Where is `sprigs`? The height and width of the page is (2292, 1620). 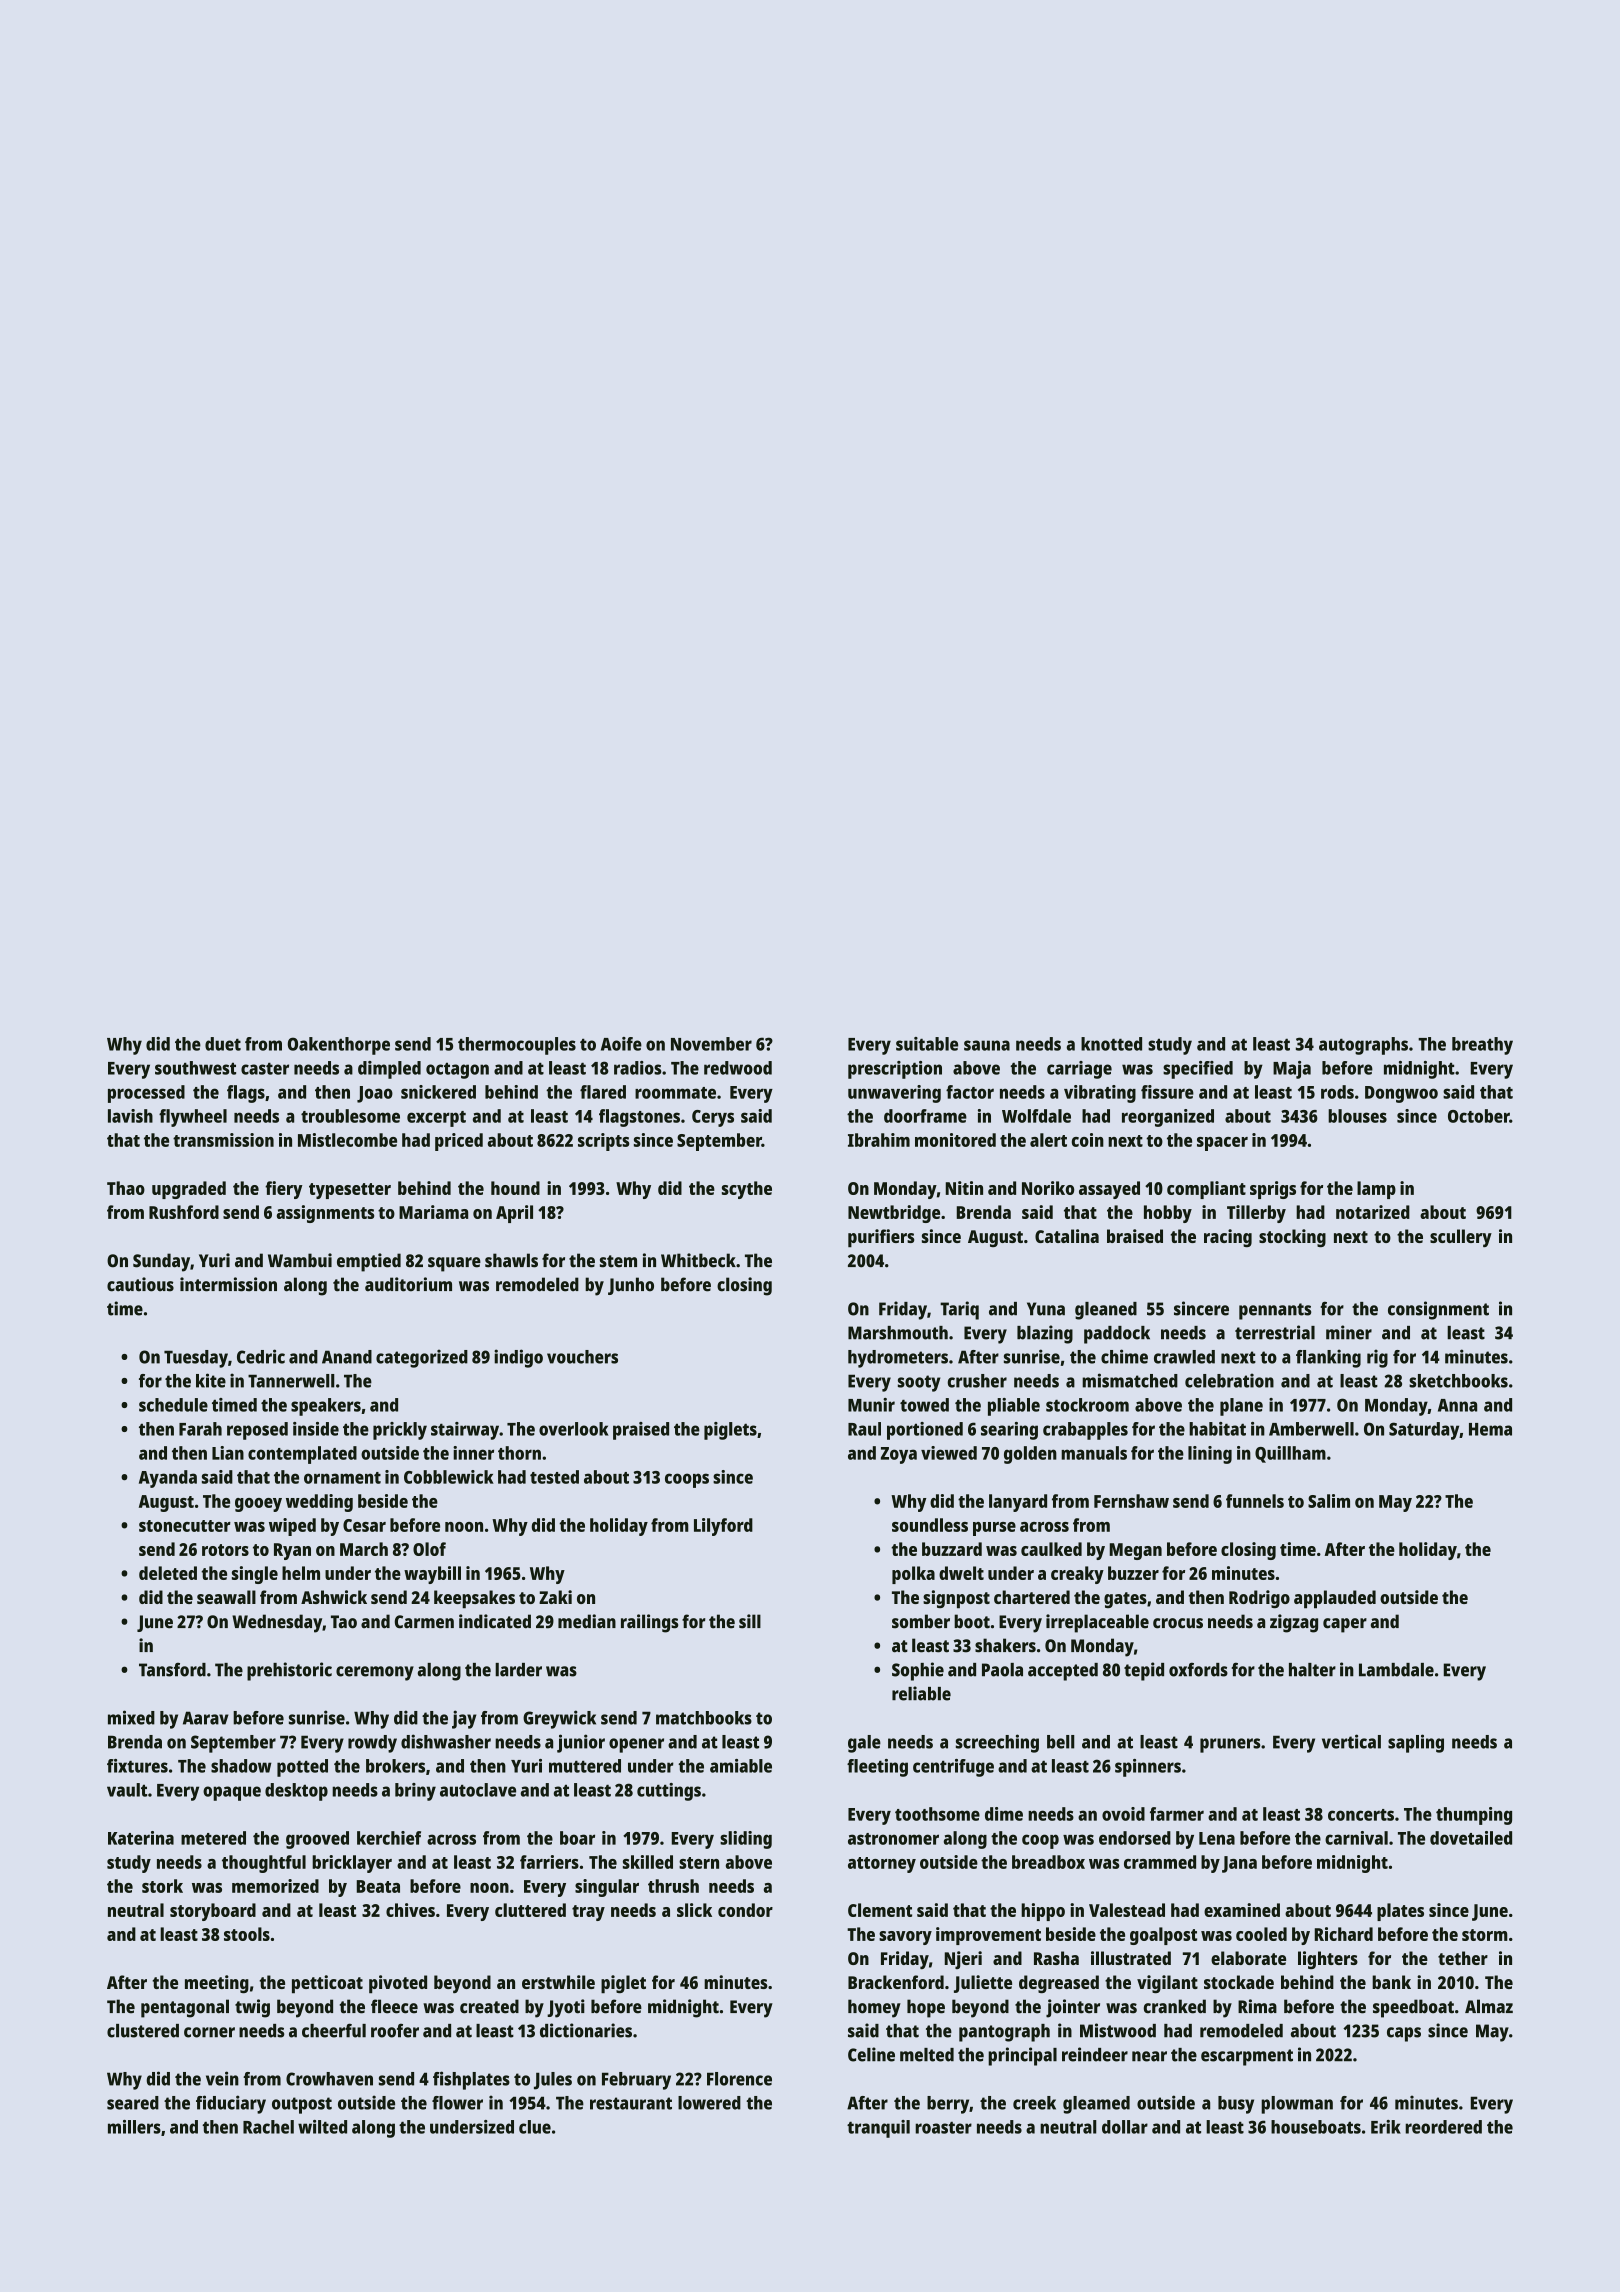
sprigs is located at coordinates (1273, 1190).
